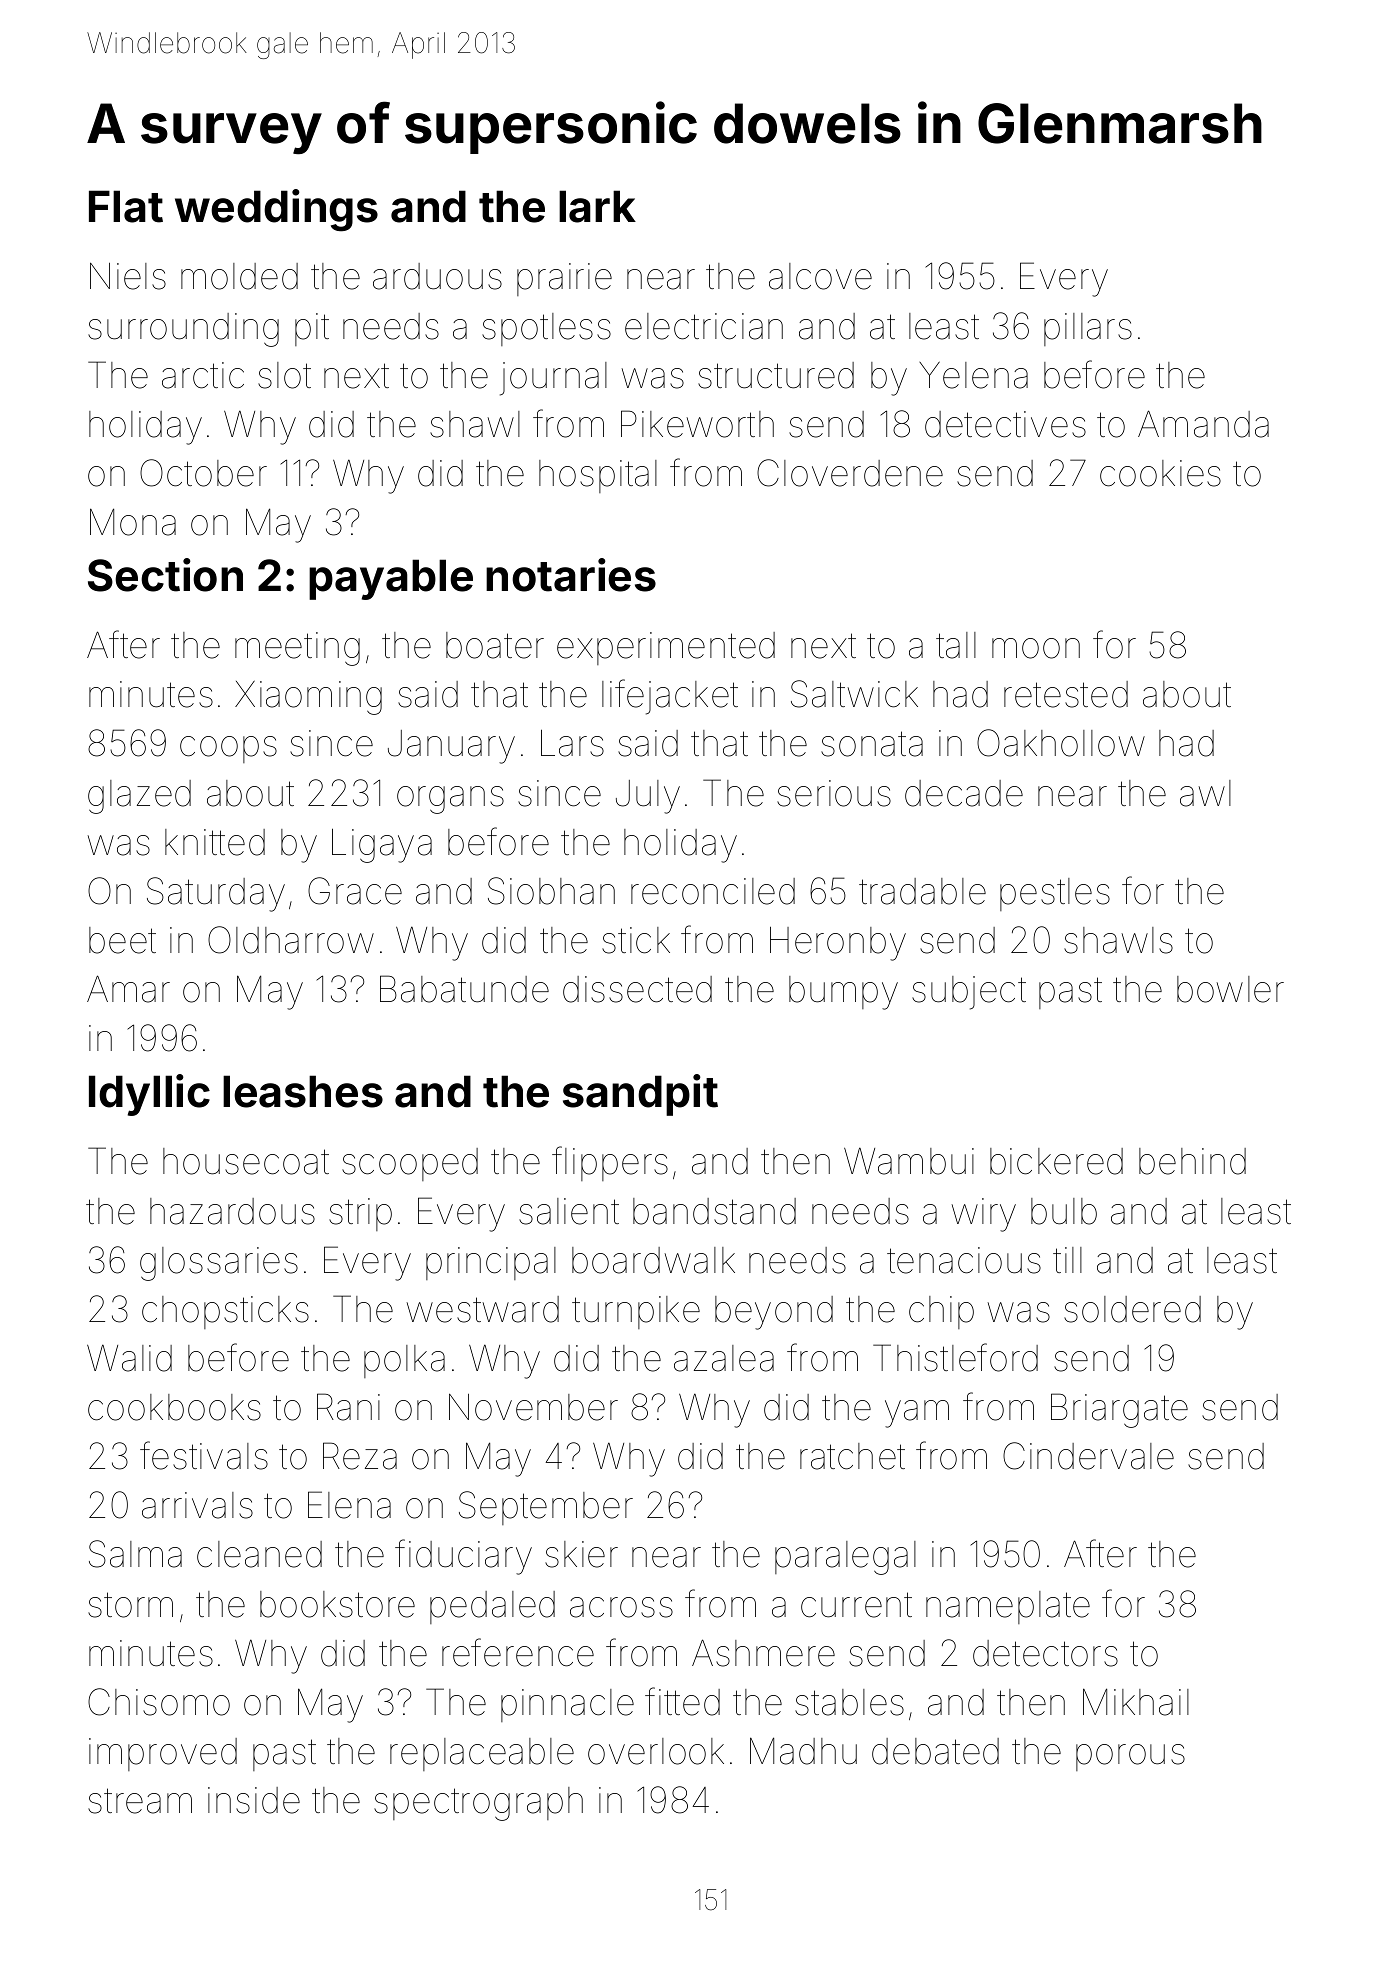 The width and height of the screenshot is (1386, 1969). What do you see at coordinates (820, 276) in the screenshot?
I see `alcove` at bounding box center [820, 276].
